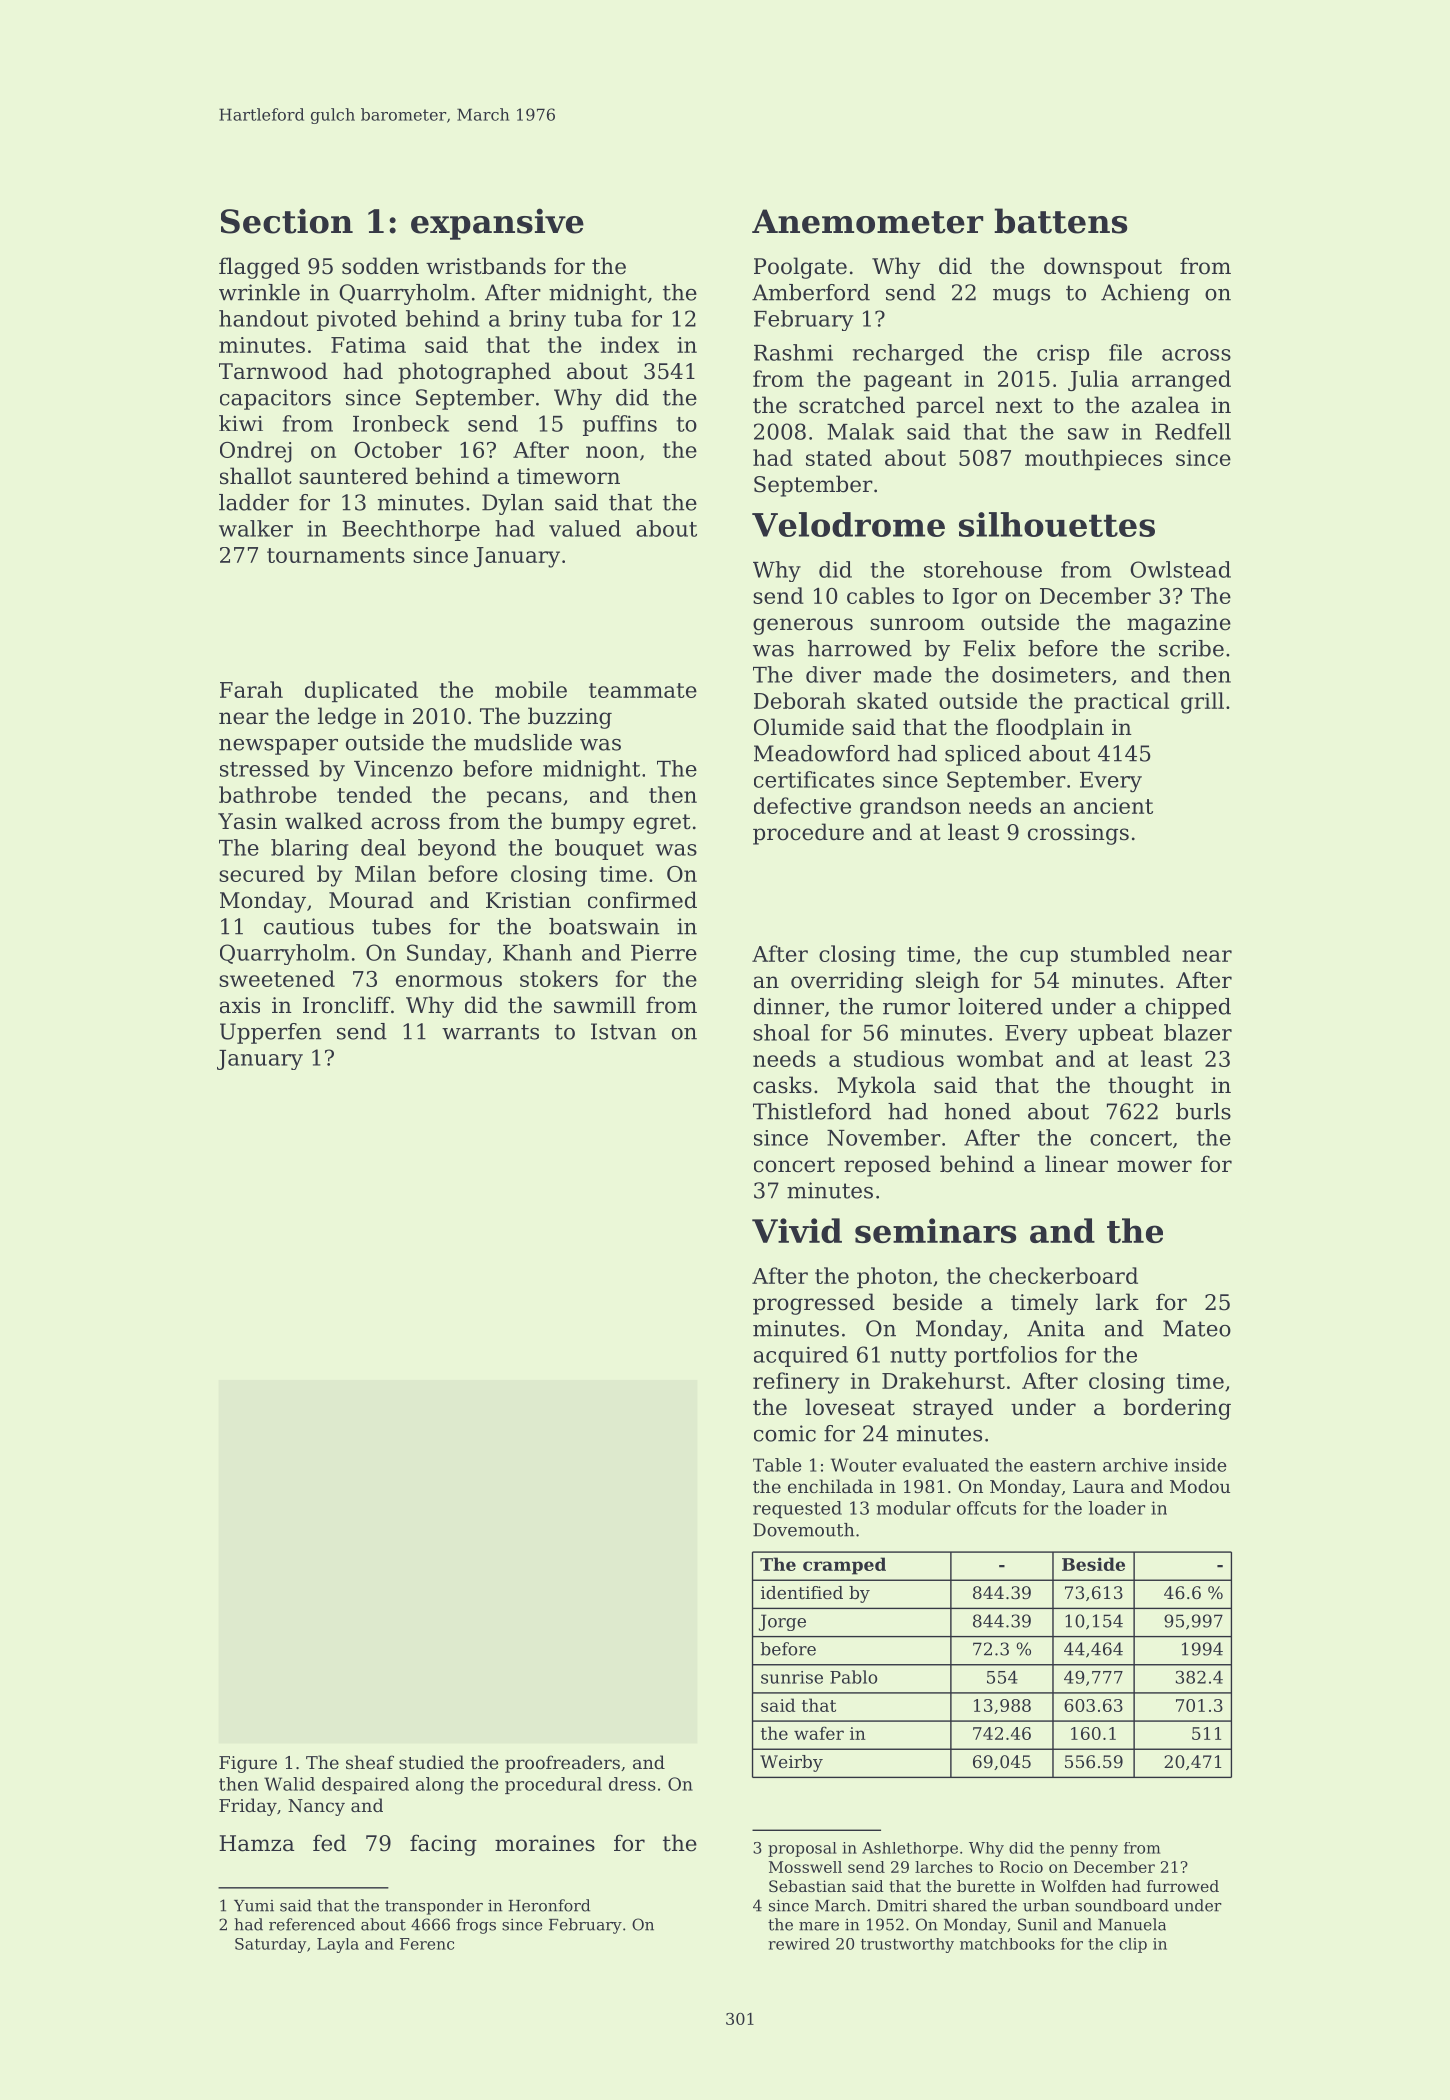  What do you see at coordinates (643, 690) in the screenshot?
I see `teammate` at bounding box center [643, 690].
